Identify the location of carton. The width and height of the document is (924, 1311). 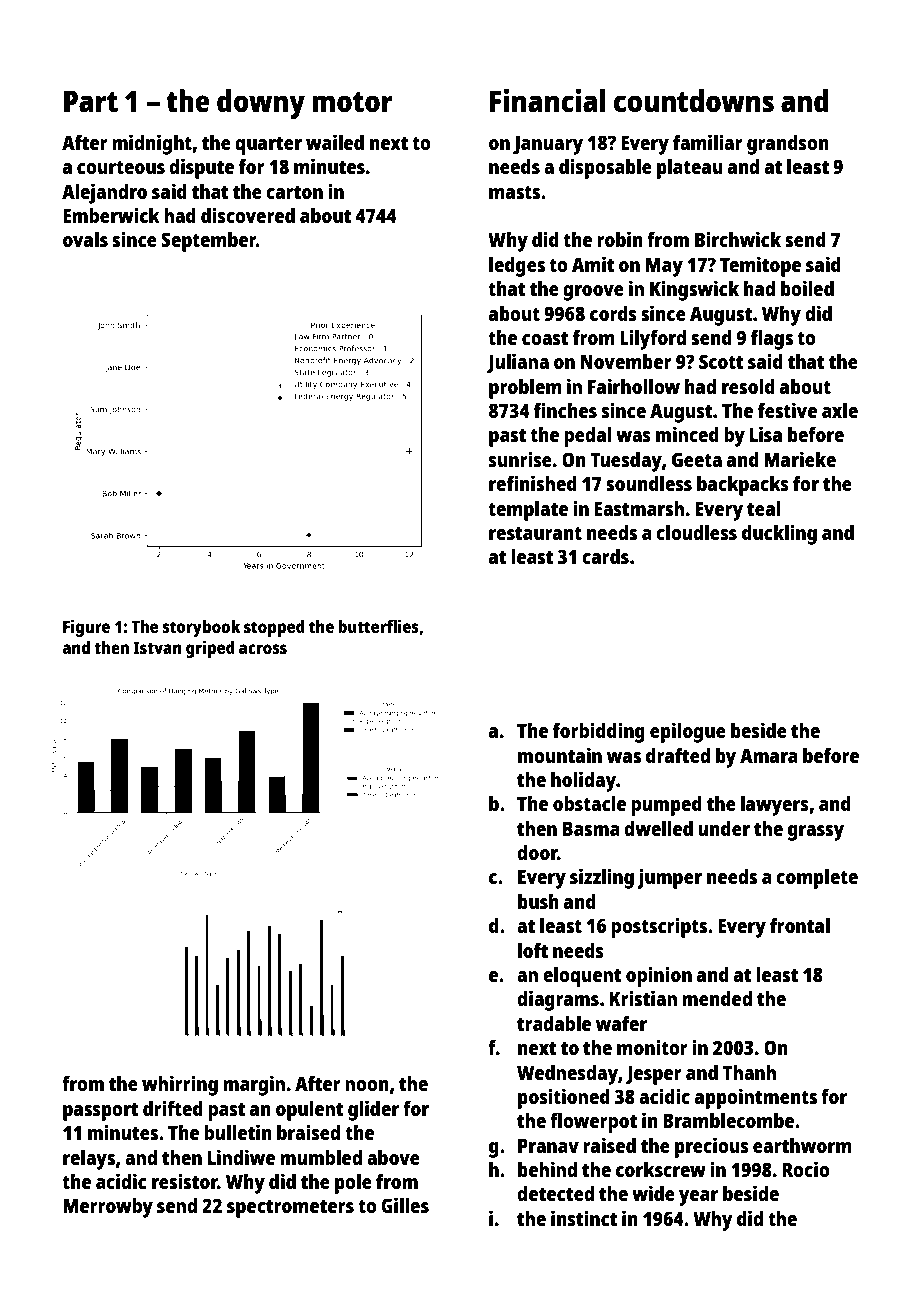
(294, 192).
